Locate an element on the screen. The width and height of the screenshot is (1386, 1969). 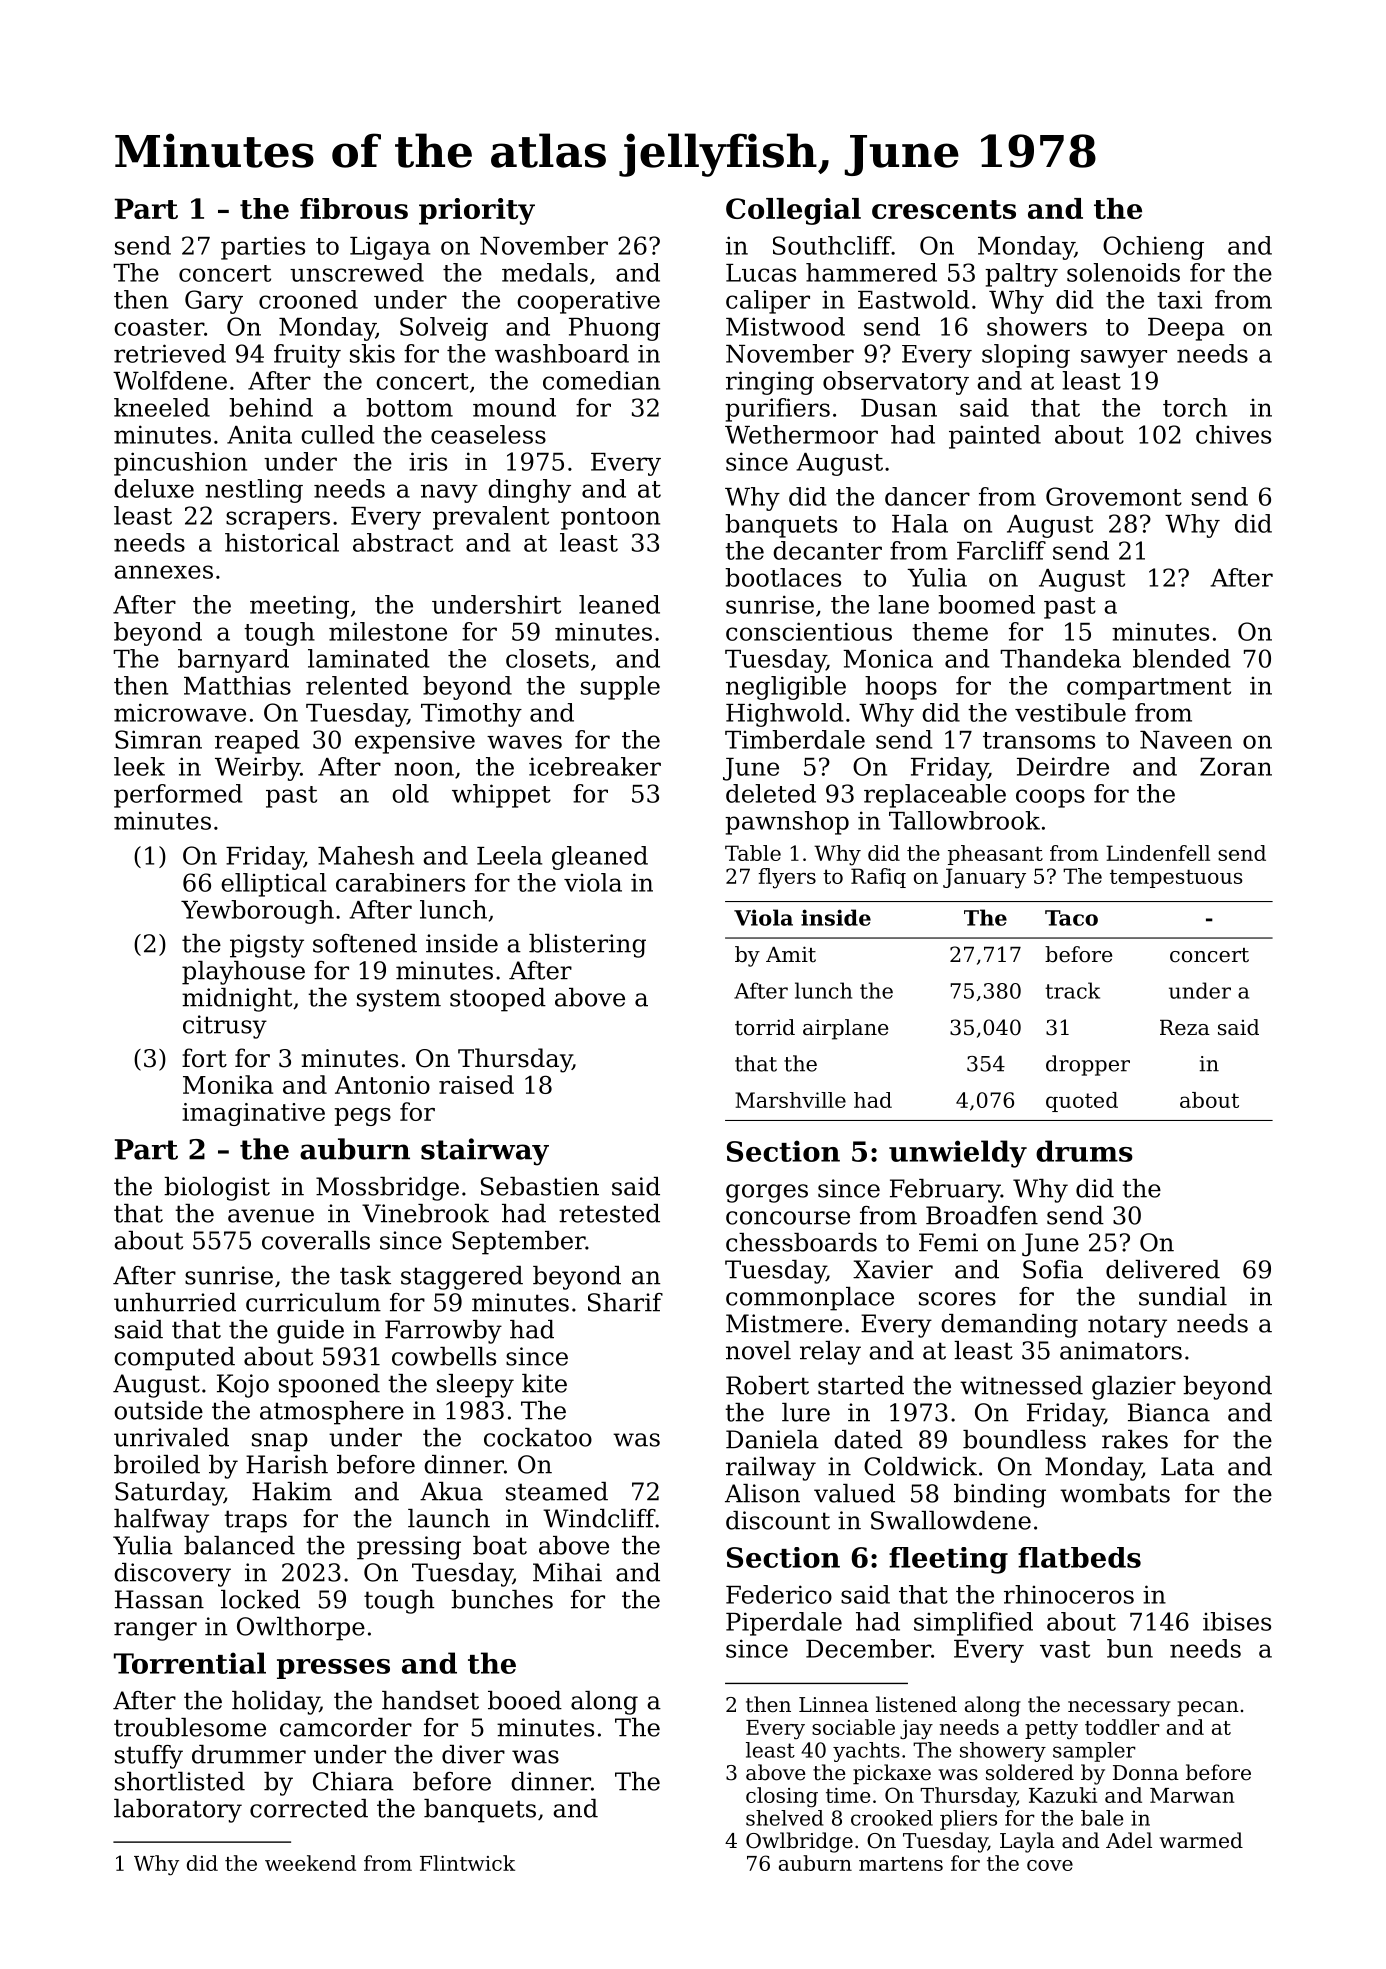
relay is located at coordinates (830, 1353).
